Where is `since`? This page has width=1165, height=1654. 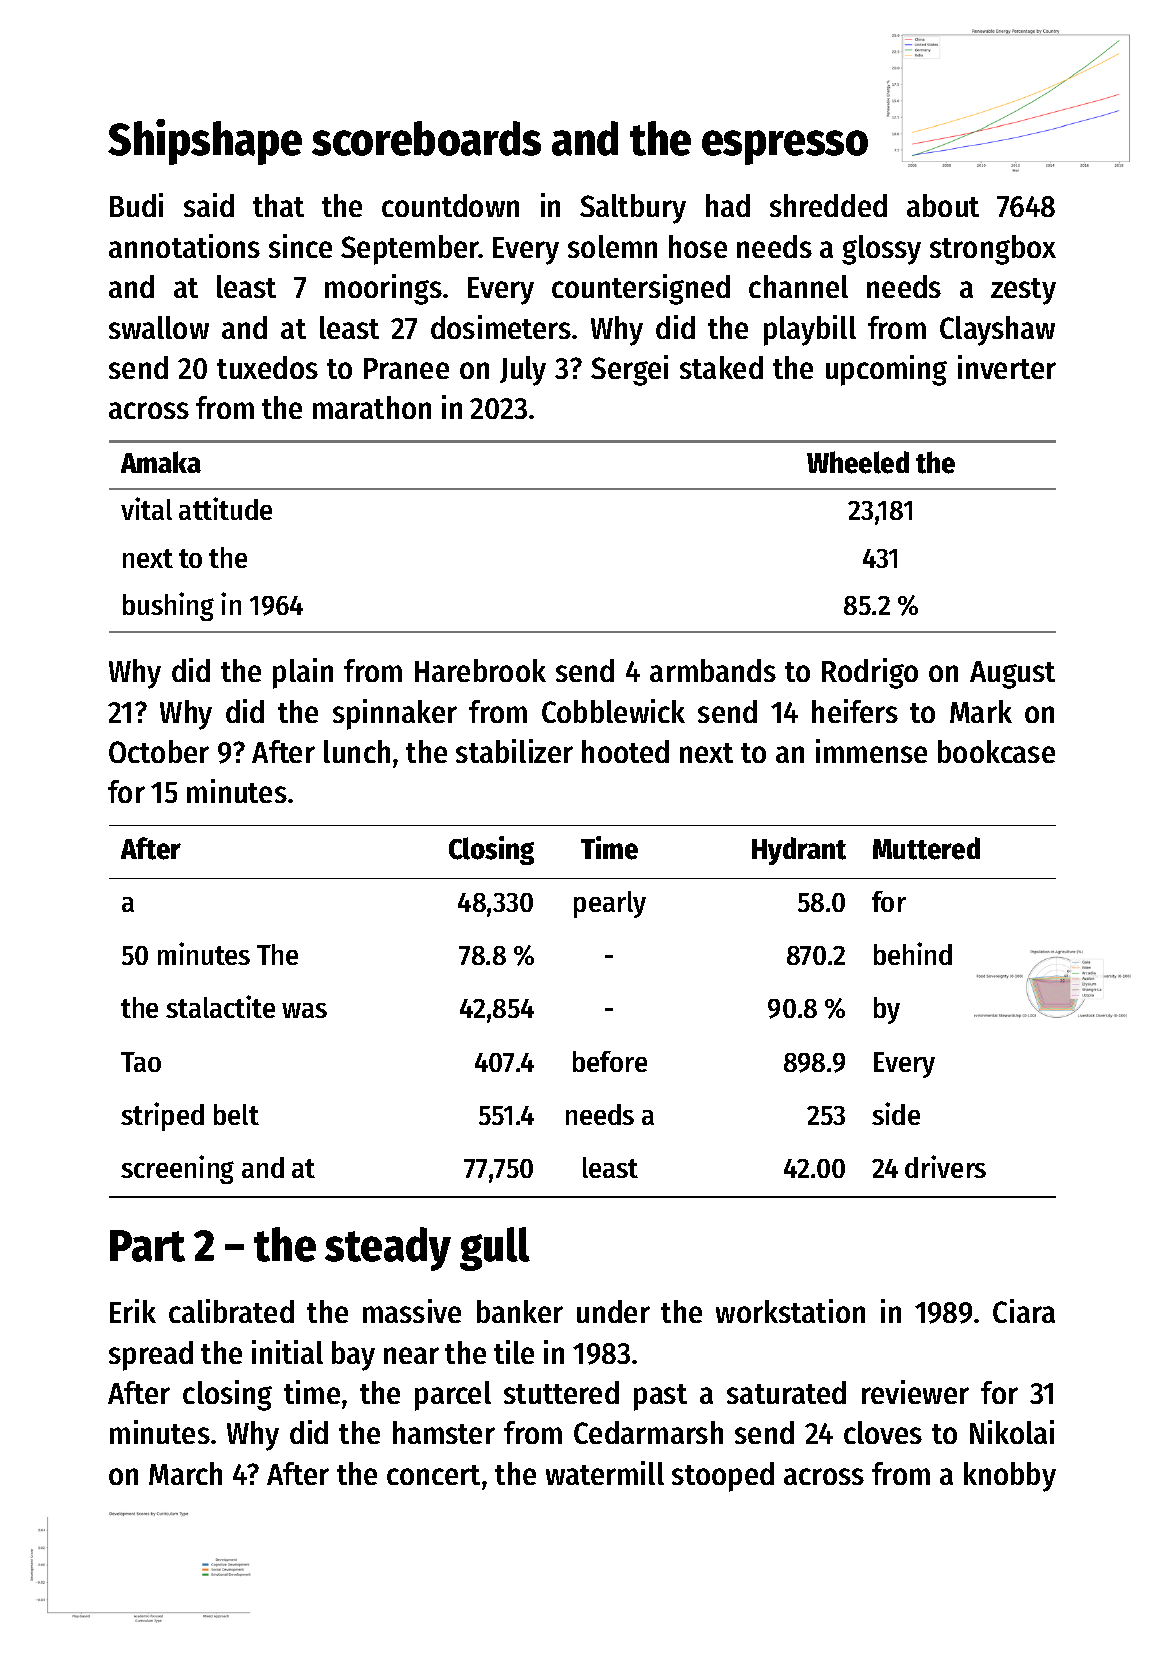
since is located at coordinates (300, 246).
